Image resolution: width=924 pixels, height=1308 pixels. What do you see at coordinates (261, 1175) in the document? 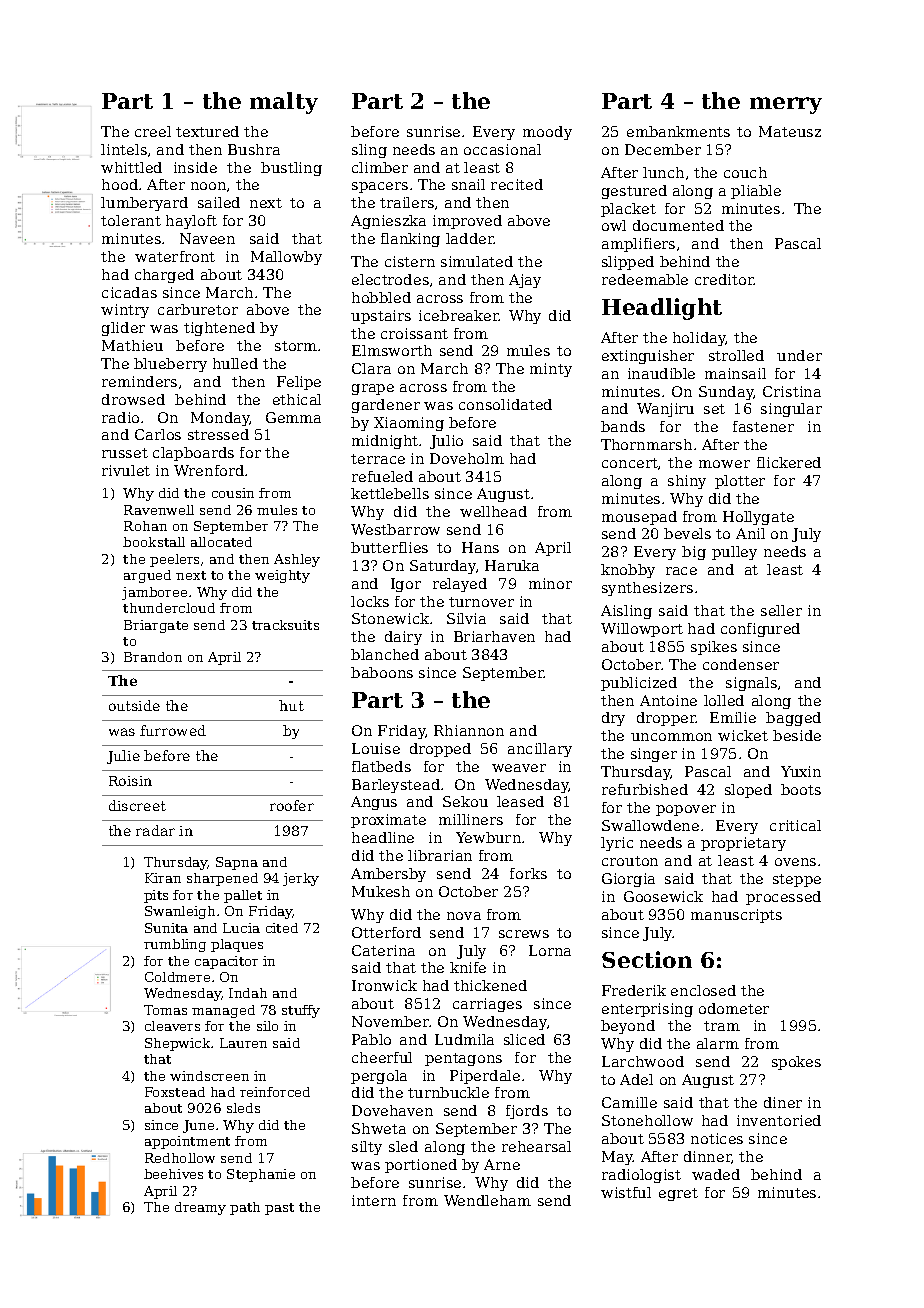
I see `Stephanie` at bounding box center [261, 1175].
